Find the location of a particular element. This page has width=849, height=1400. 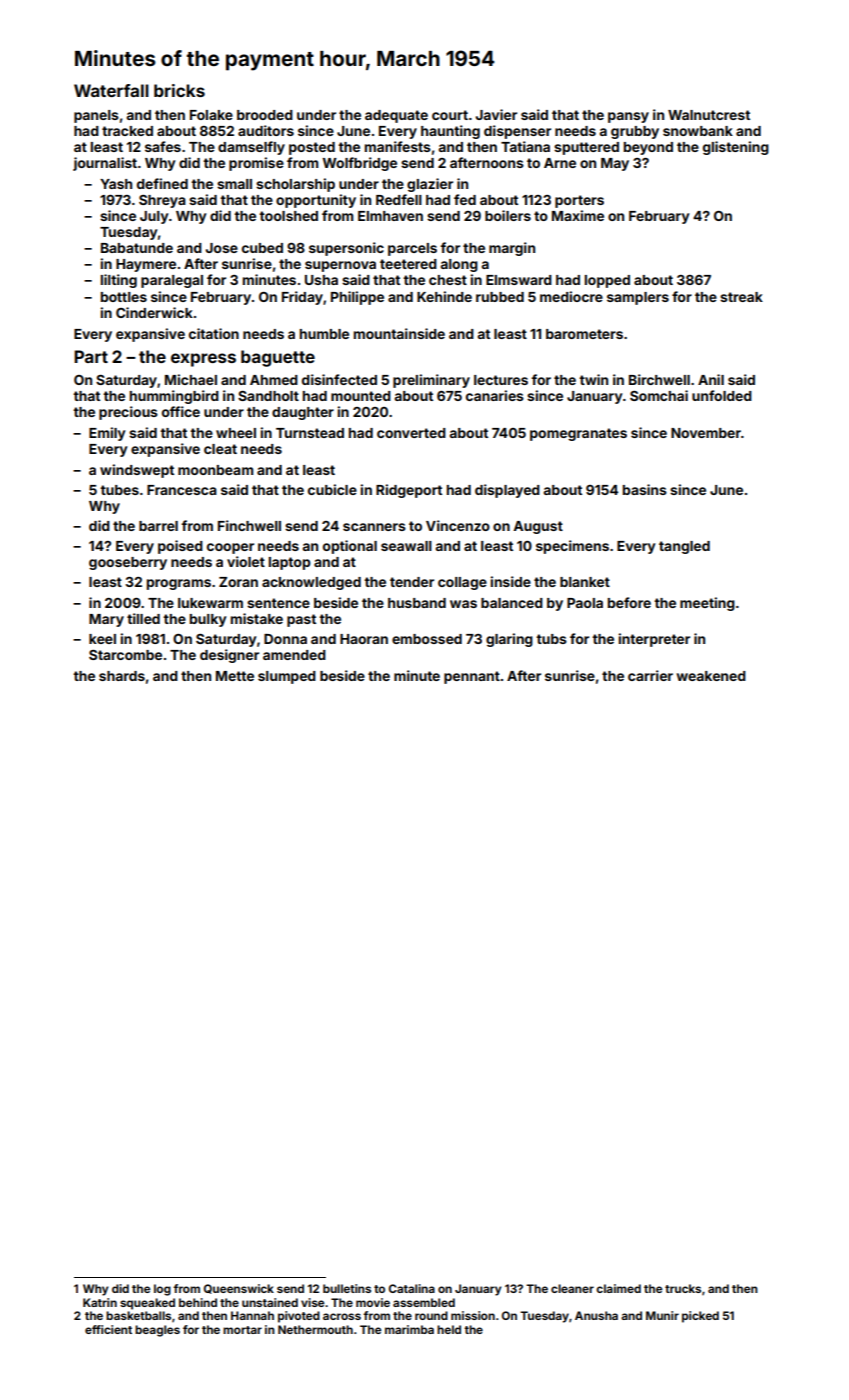

panels is located at coordinates (96, 116).
